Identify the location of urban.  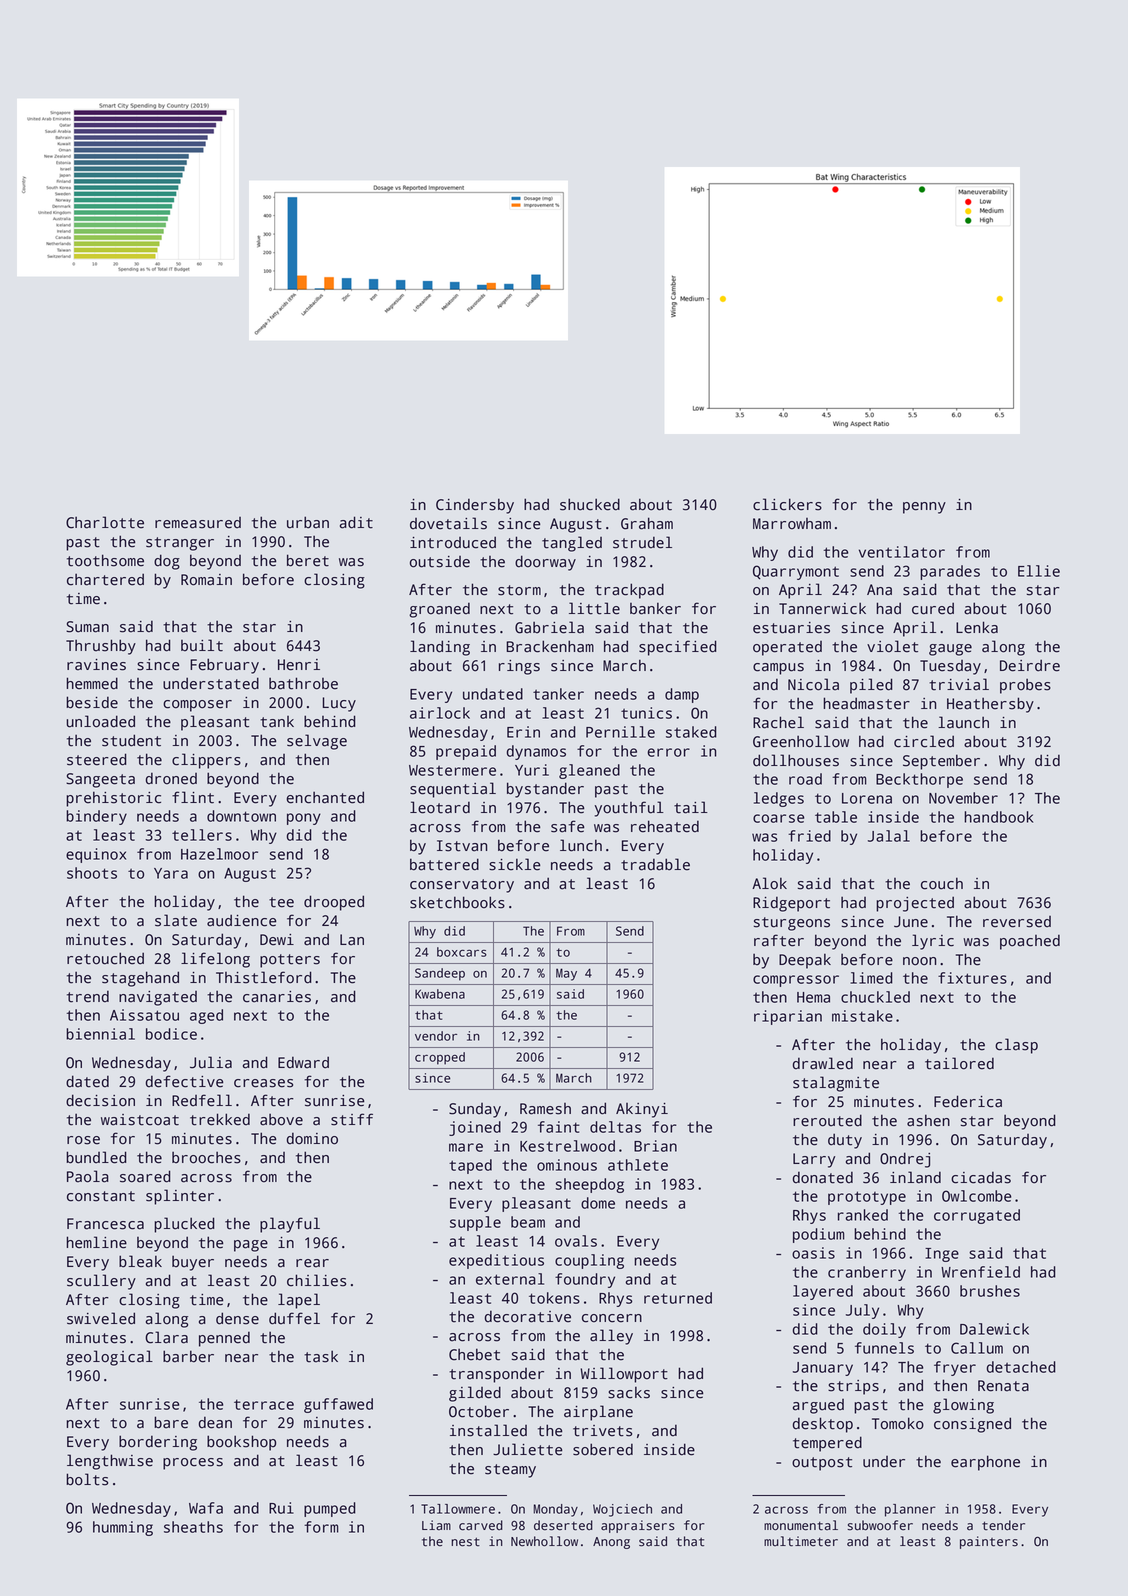
(308, 522).
